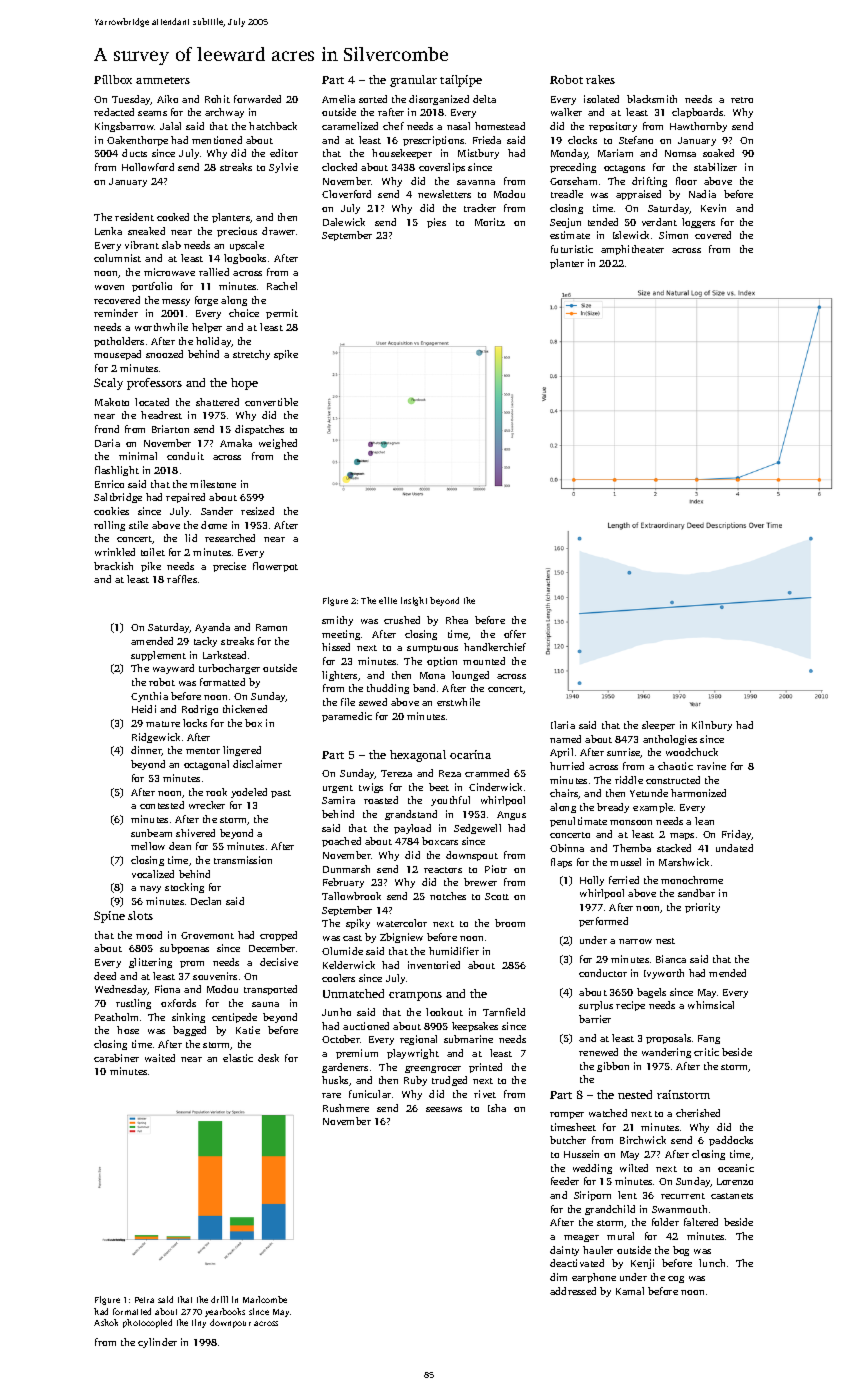  I want to click on permit, so click(282, 314).
